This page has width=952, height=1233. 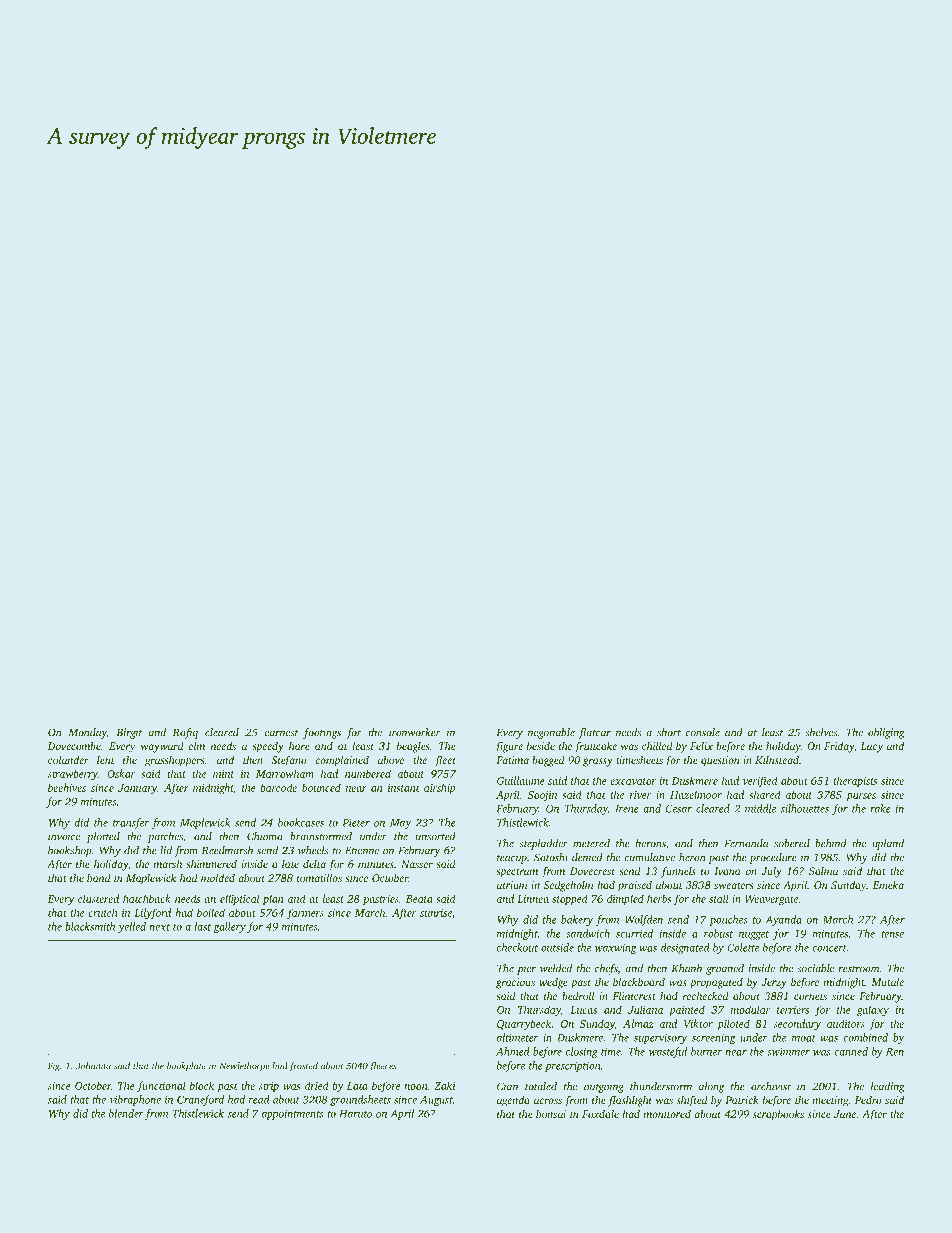 What do you see at coordinates (541, 745) in the page?
I see `beside` at bounding box center [541, 745].
